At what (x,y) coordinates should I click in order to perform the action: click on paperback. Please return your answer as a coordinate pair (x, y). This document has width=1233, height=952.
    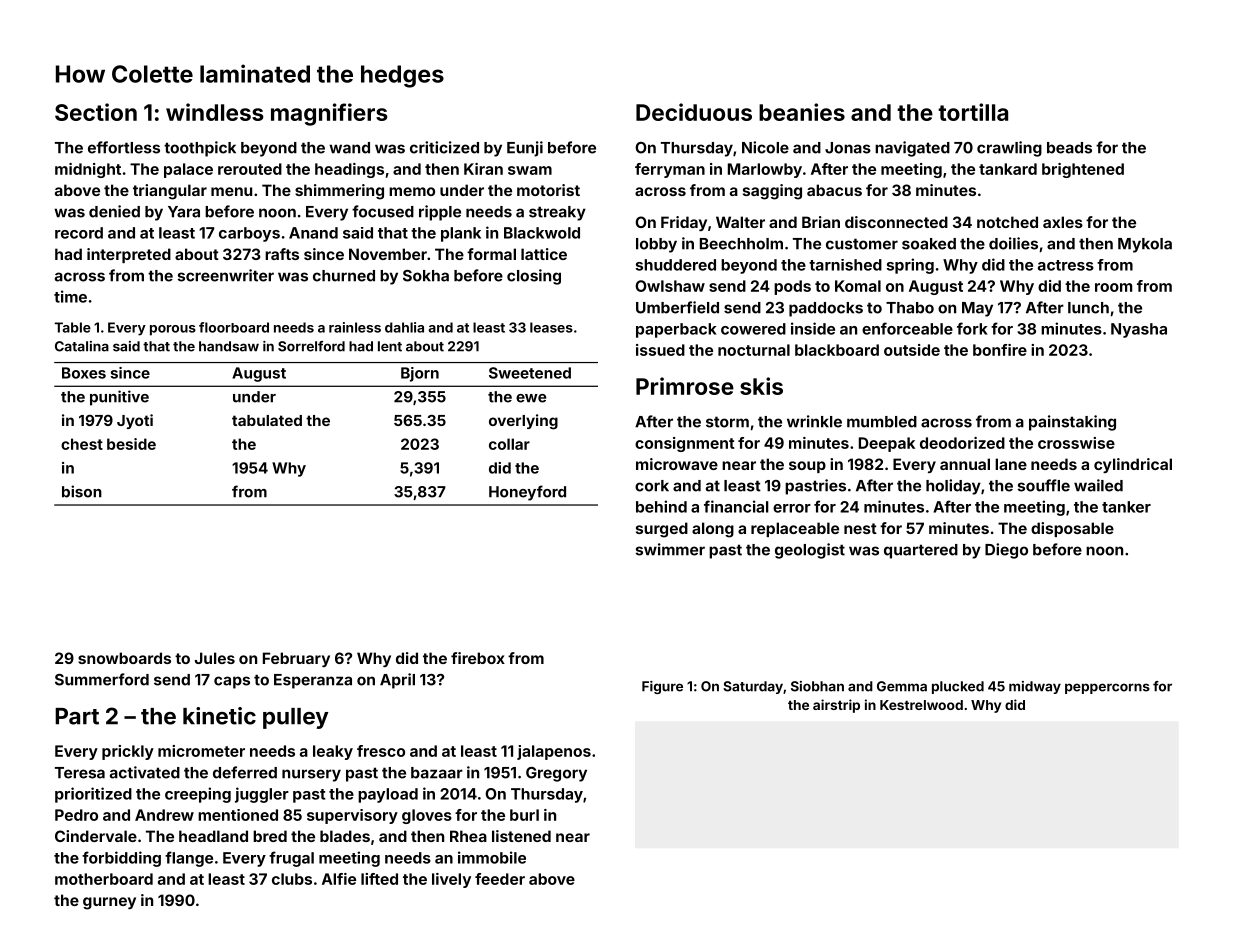
    Looking at the image, I should click on (676, 330).
